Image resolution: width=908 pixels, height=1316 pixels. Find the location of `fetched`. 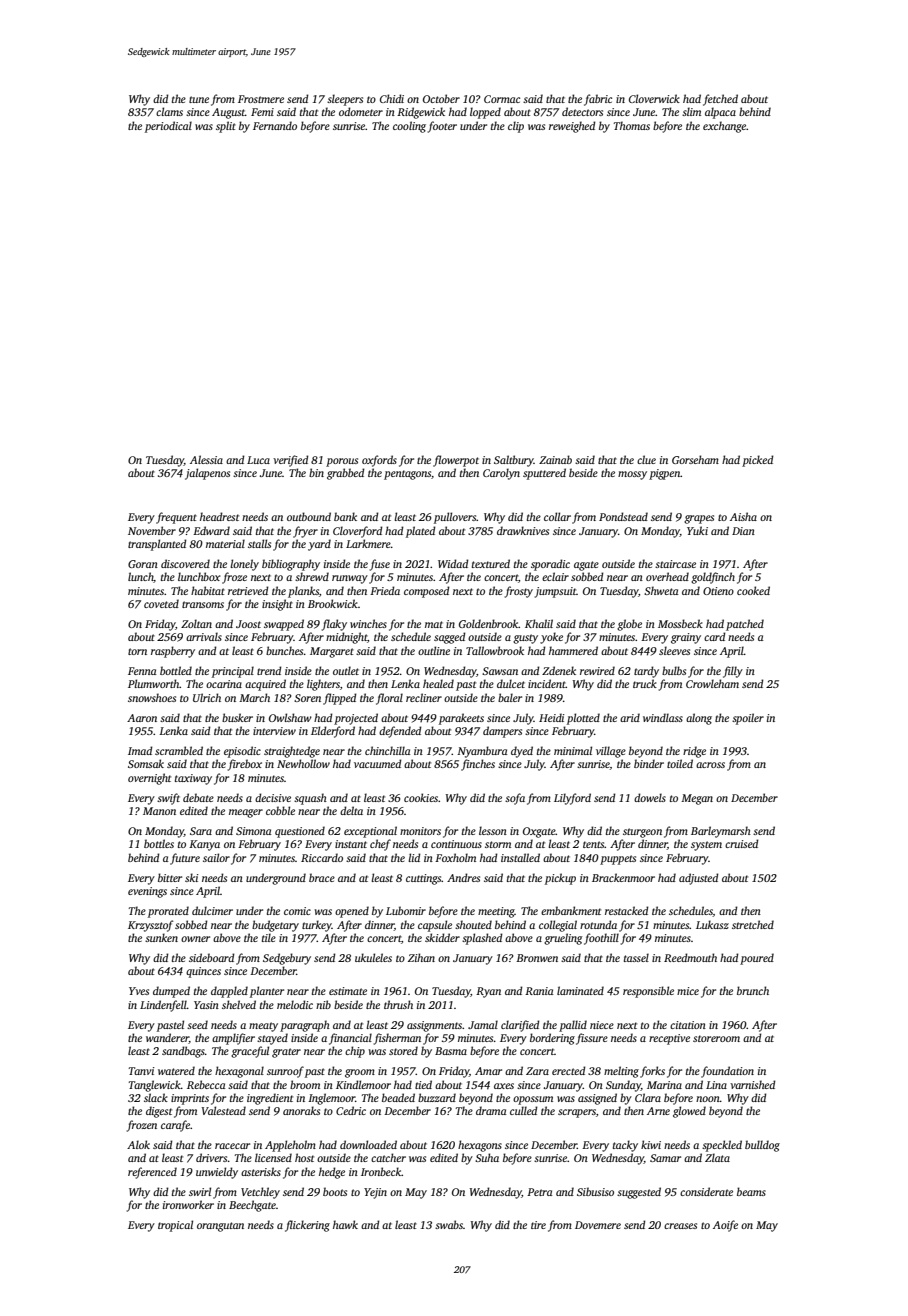

fetched is located at coordinates (720, 100).
